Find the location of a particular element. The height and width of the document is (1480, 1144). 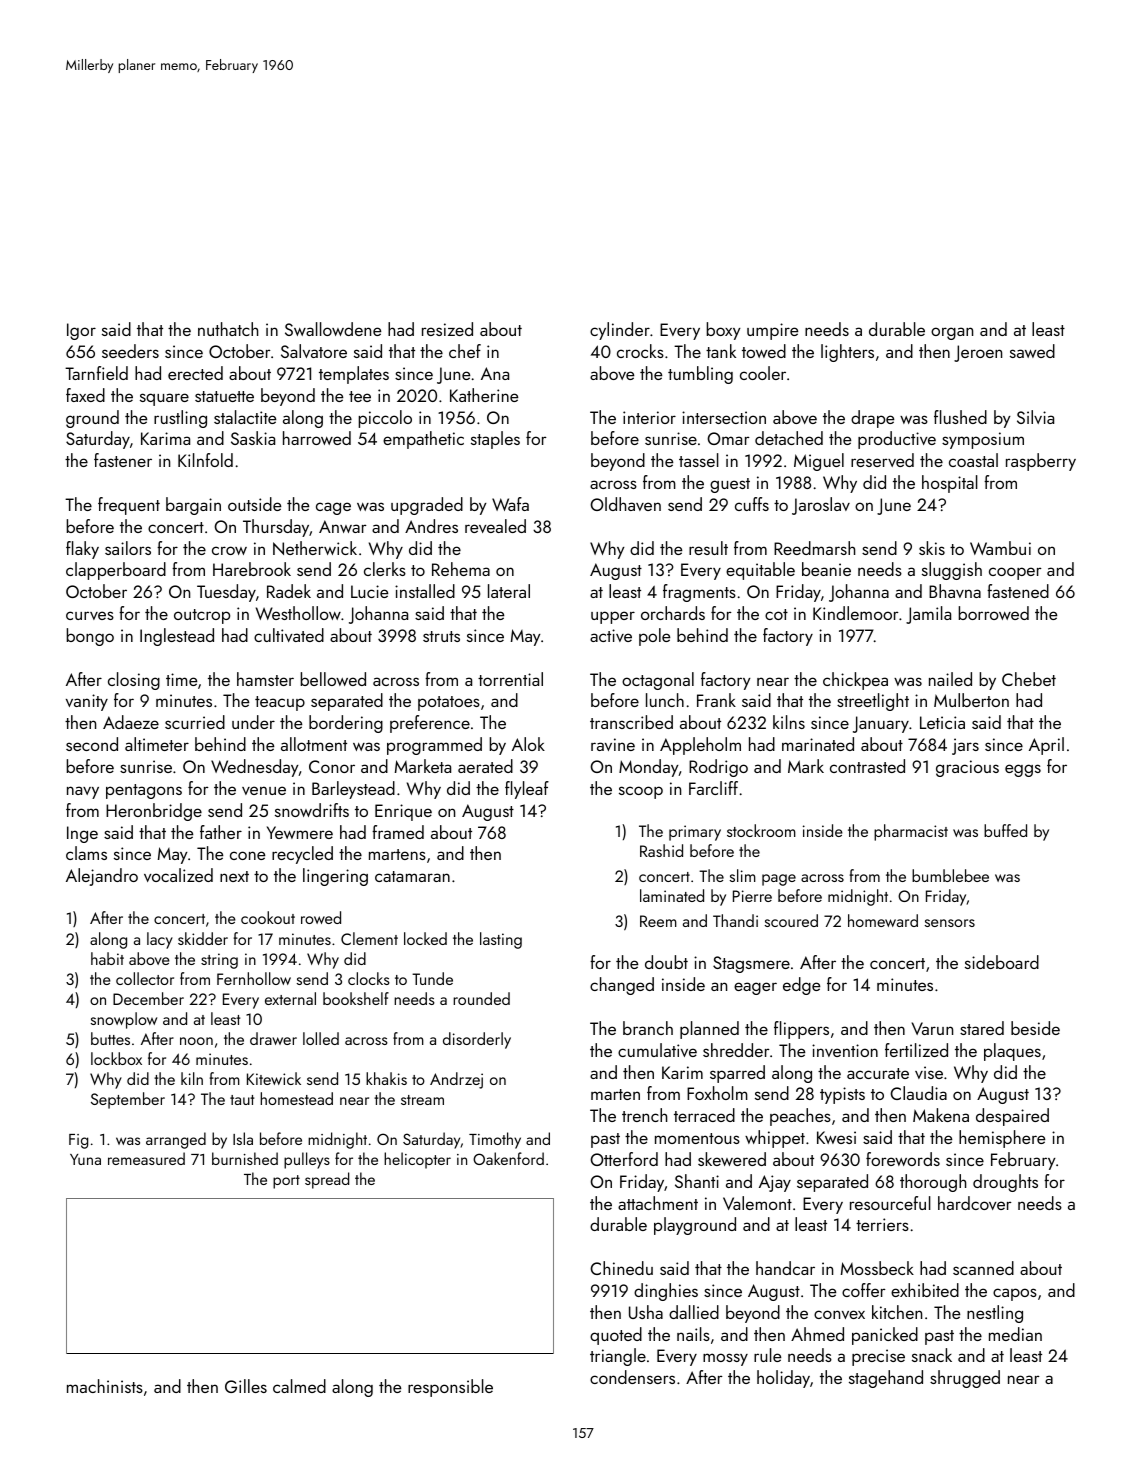

droughts is located at coordinates (1005, 1183).
